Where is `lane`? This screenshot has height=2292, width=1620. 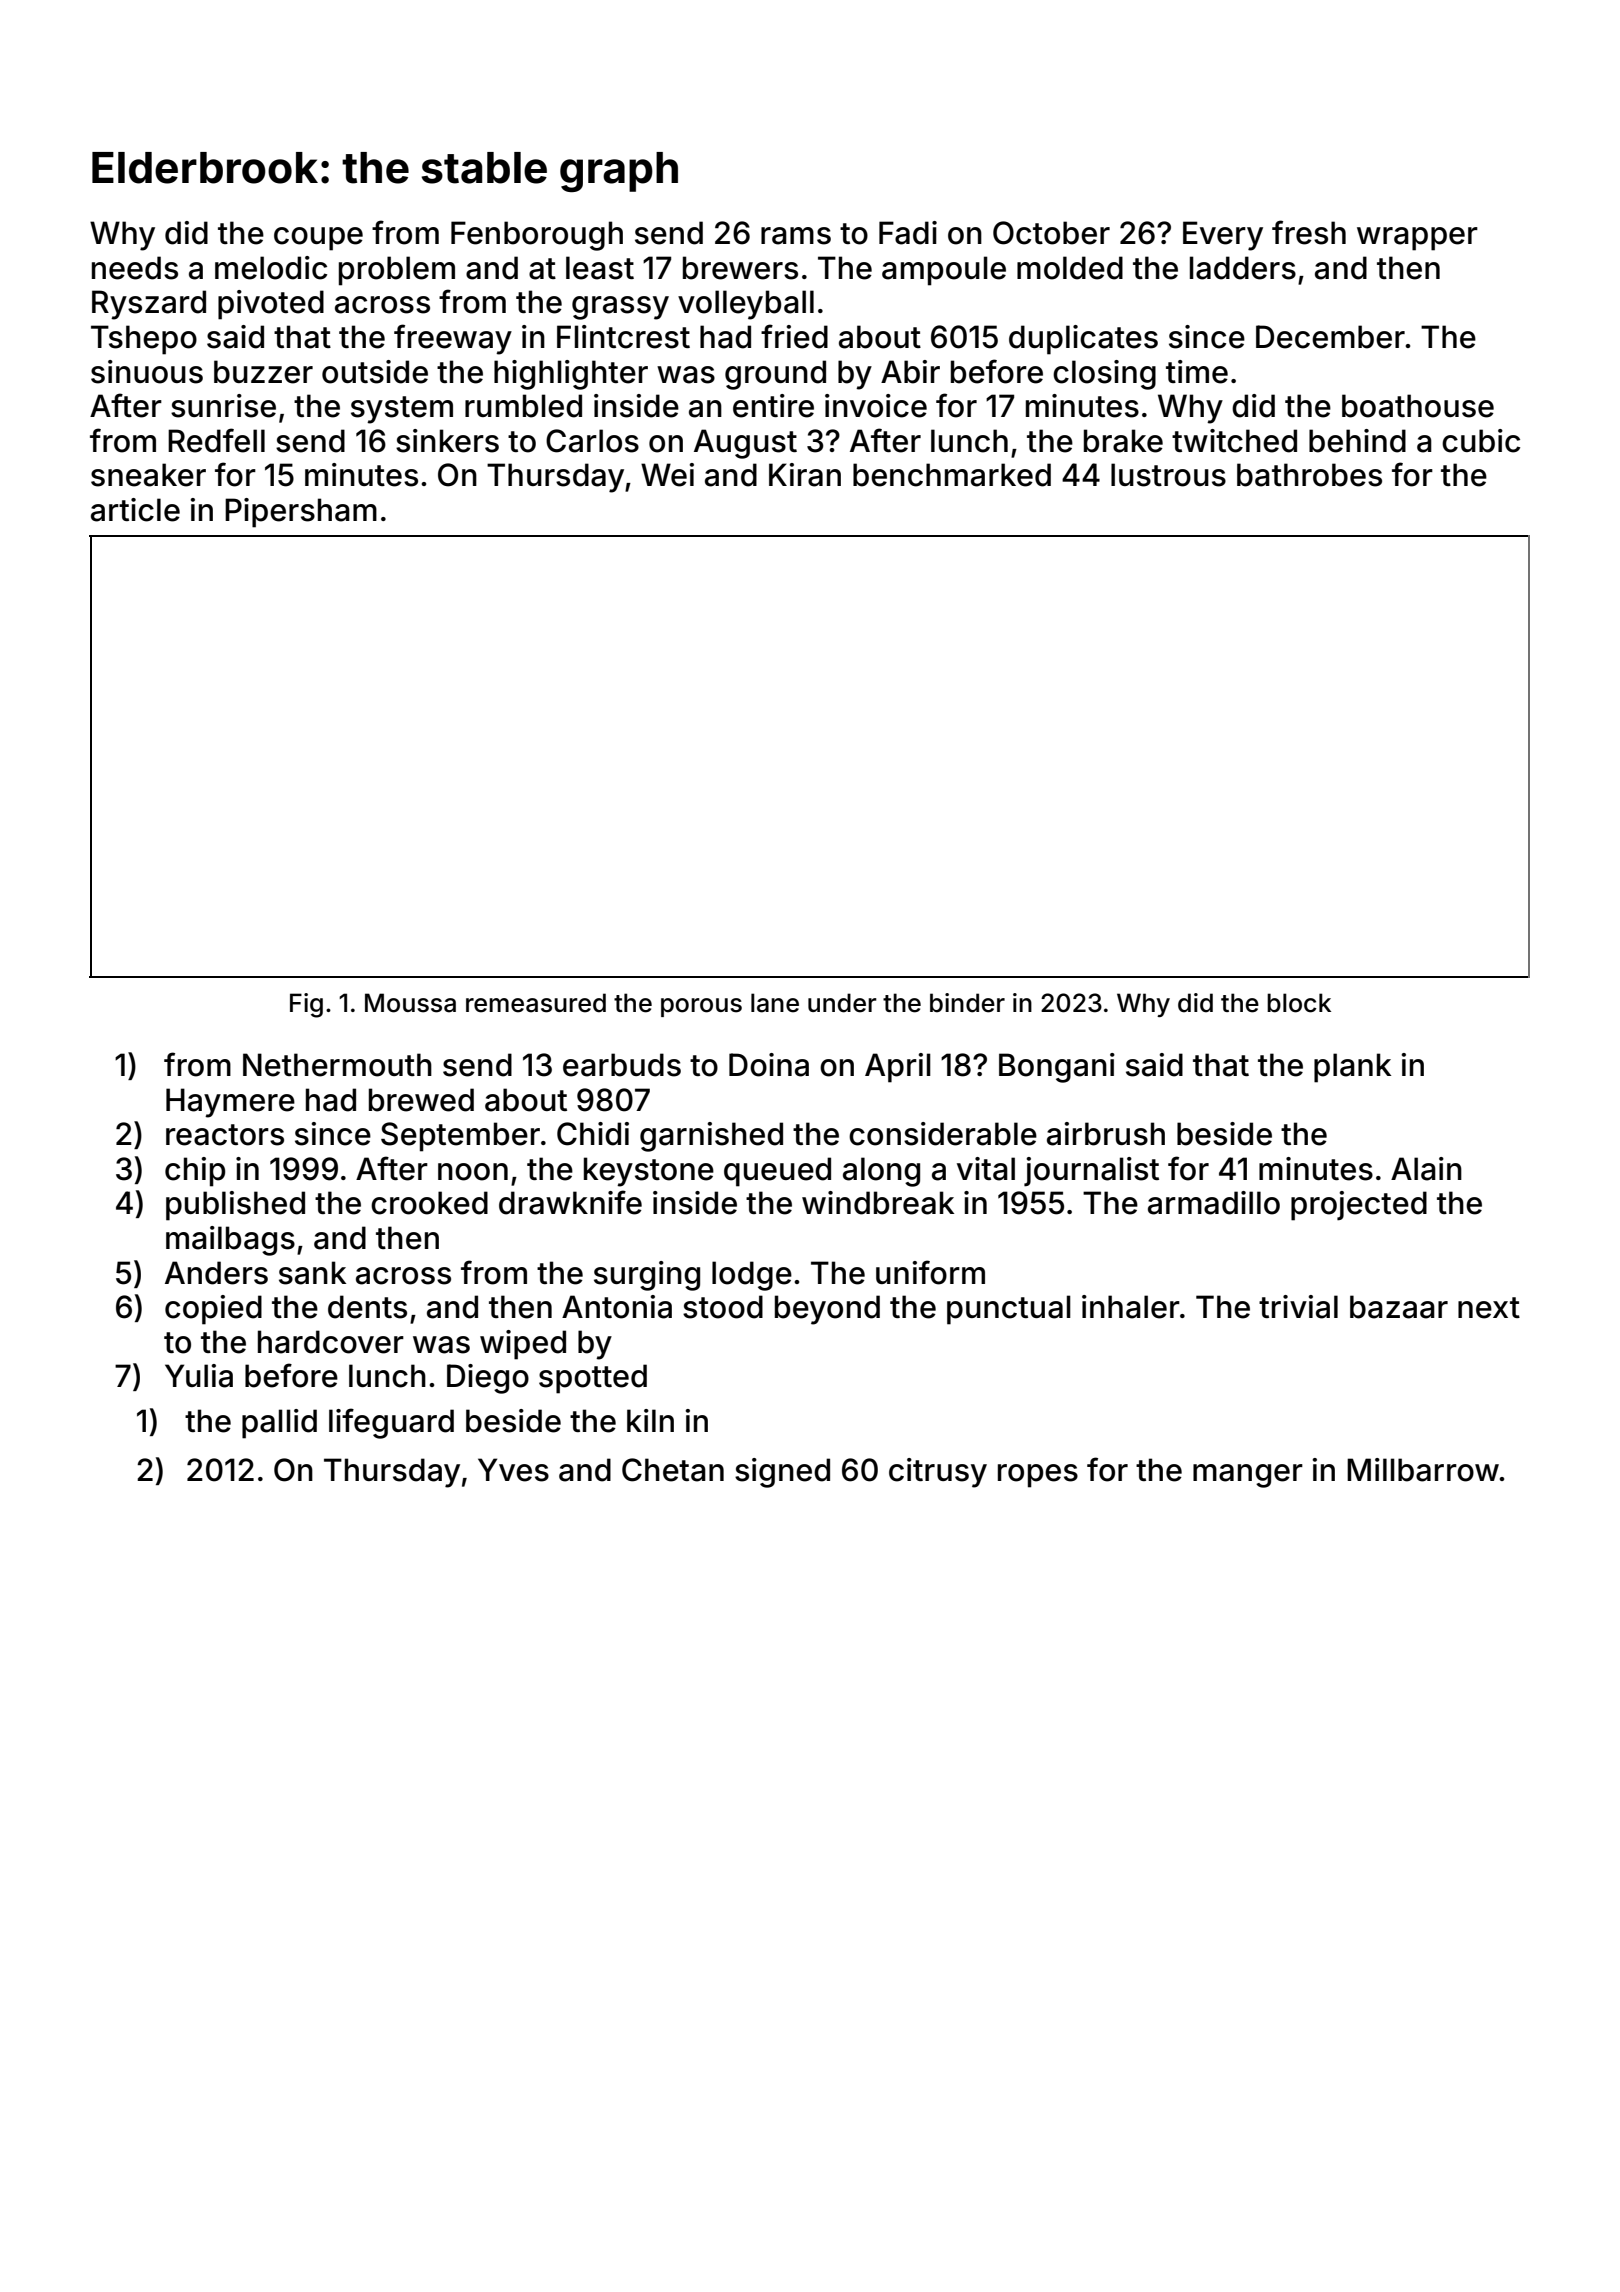 lane is located at coordinates (775, 1003).
